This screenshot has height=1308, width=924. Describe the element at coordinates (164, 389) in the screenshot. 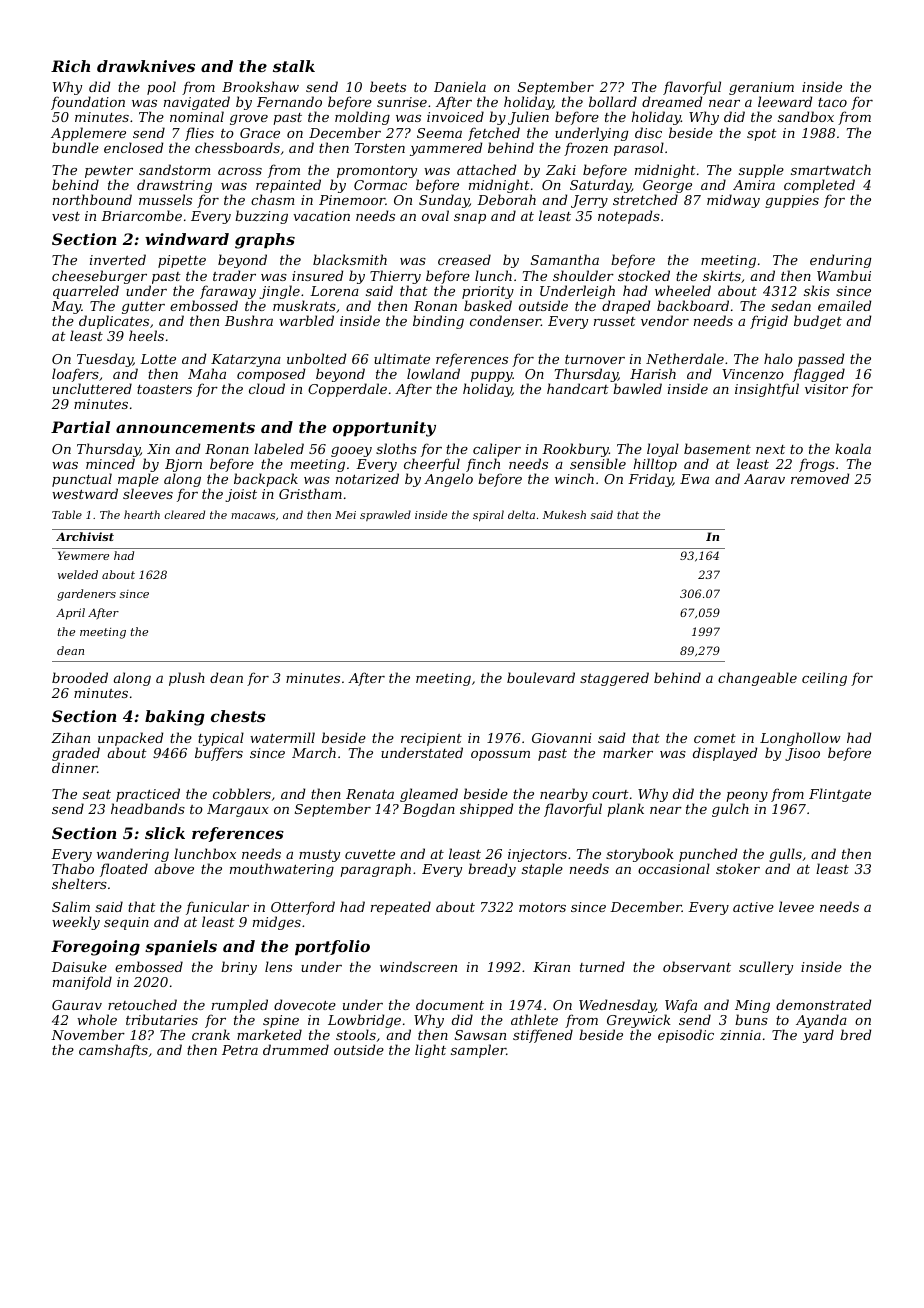

I see `toasters` at that location.
